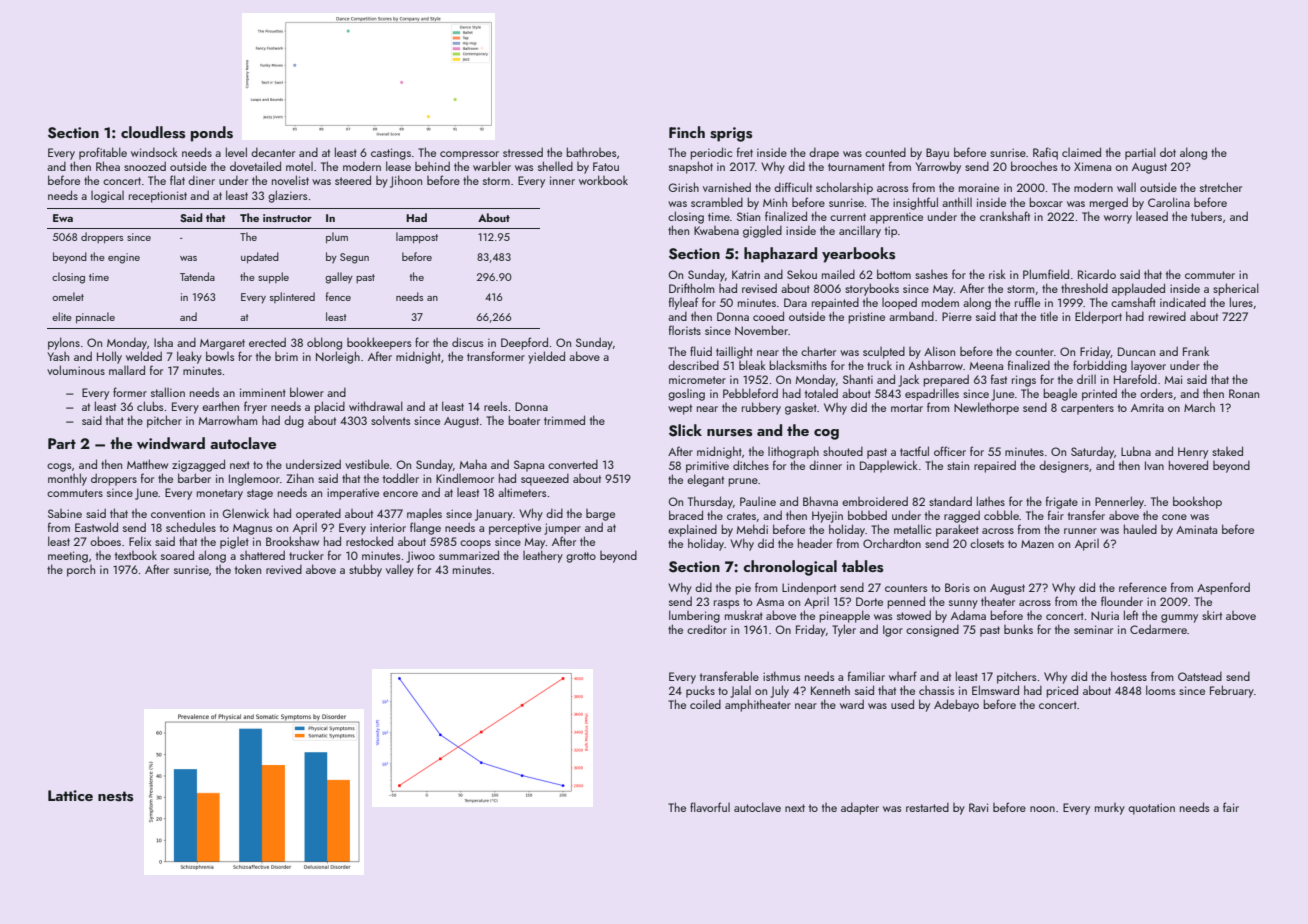  Describe the element at coordinates (1042, 809) in the image. I see `noon` at that location.
